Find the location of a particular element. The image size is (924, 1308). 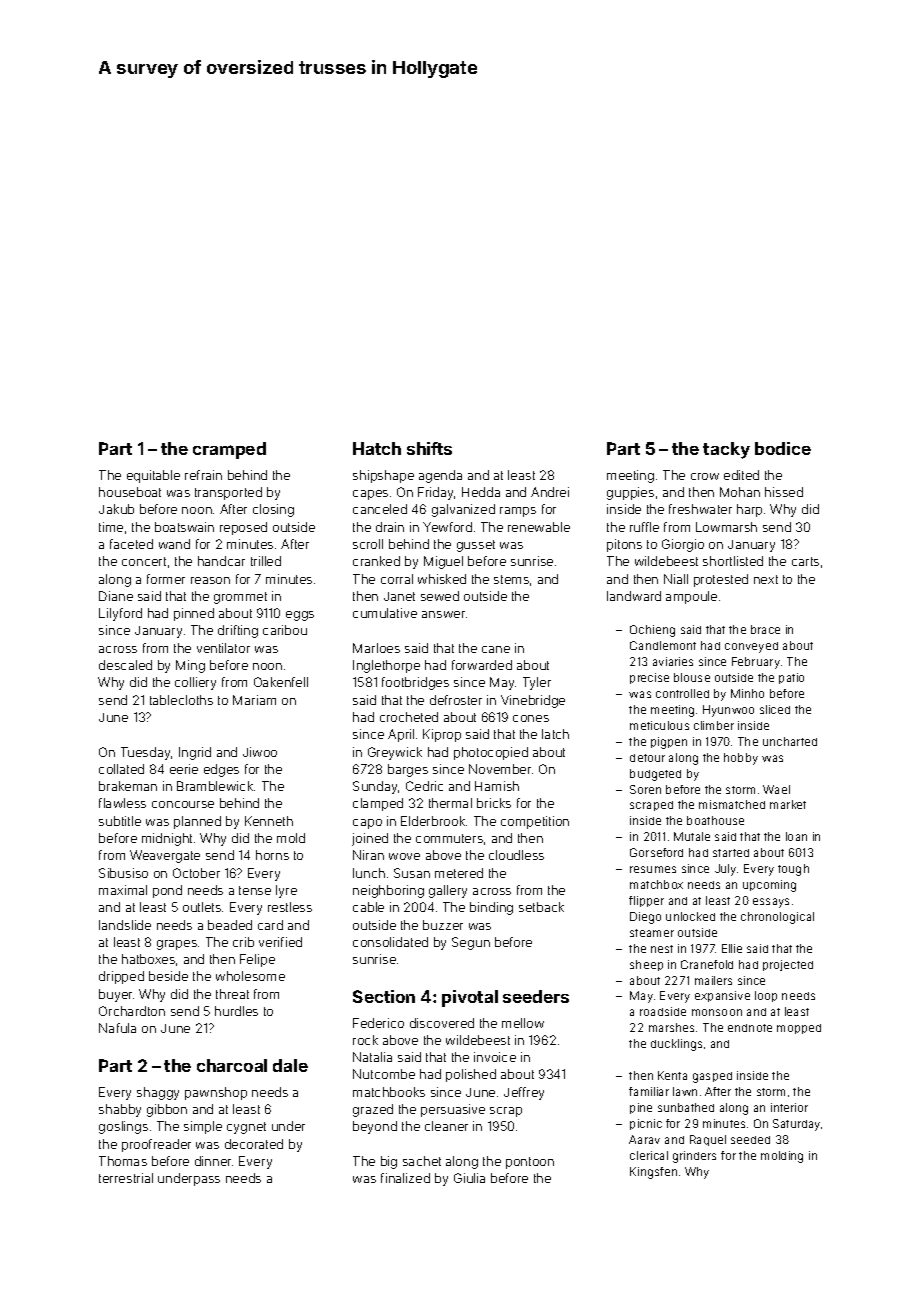

caribou is located at coordinates (285, 630).
